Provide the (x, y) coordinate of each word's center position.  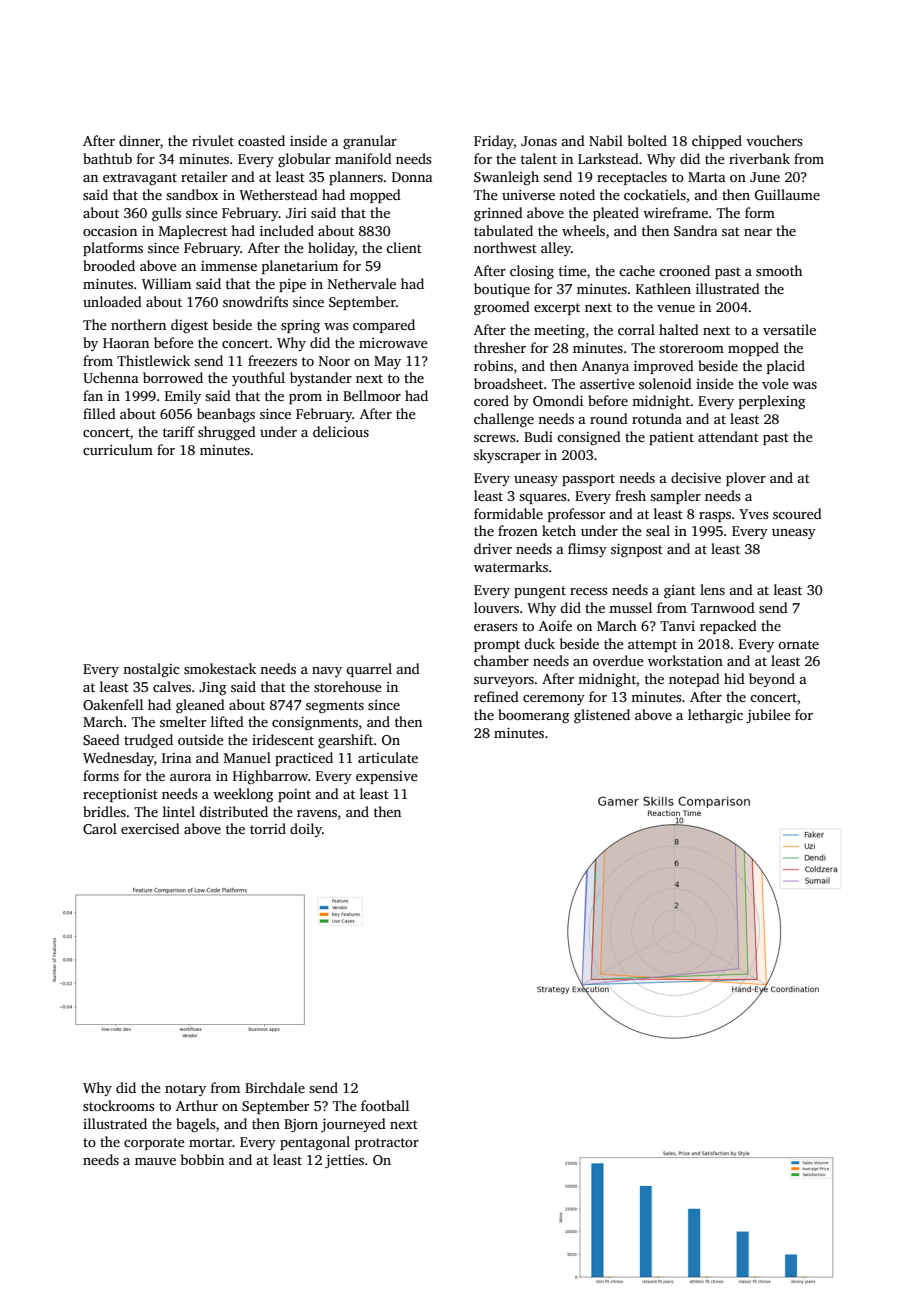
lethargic (715, 716)
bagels (195, 1125)
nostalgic (151, 670)
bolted (647, 140)
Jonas (539, 141)
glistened (602, 716)
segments (335, 707)
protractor (387, 1144)
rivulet (213, 140)
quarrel (369, 670)
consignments (315, 723)
